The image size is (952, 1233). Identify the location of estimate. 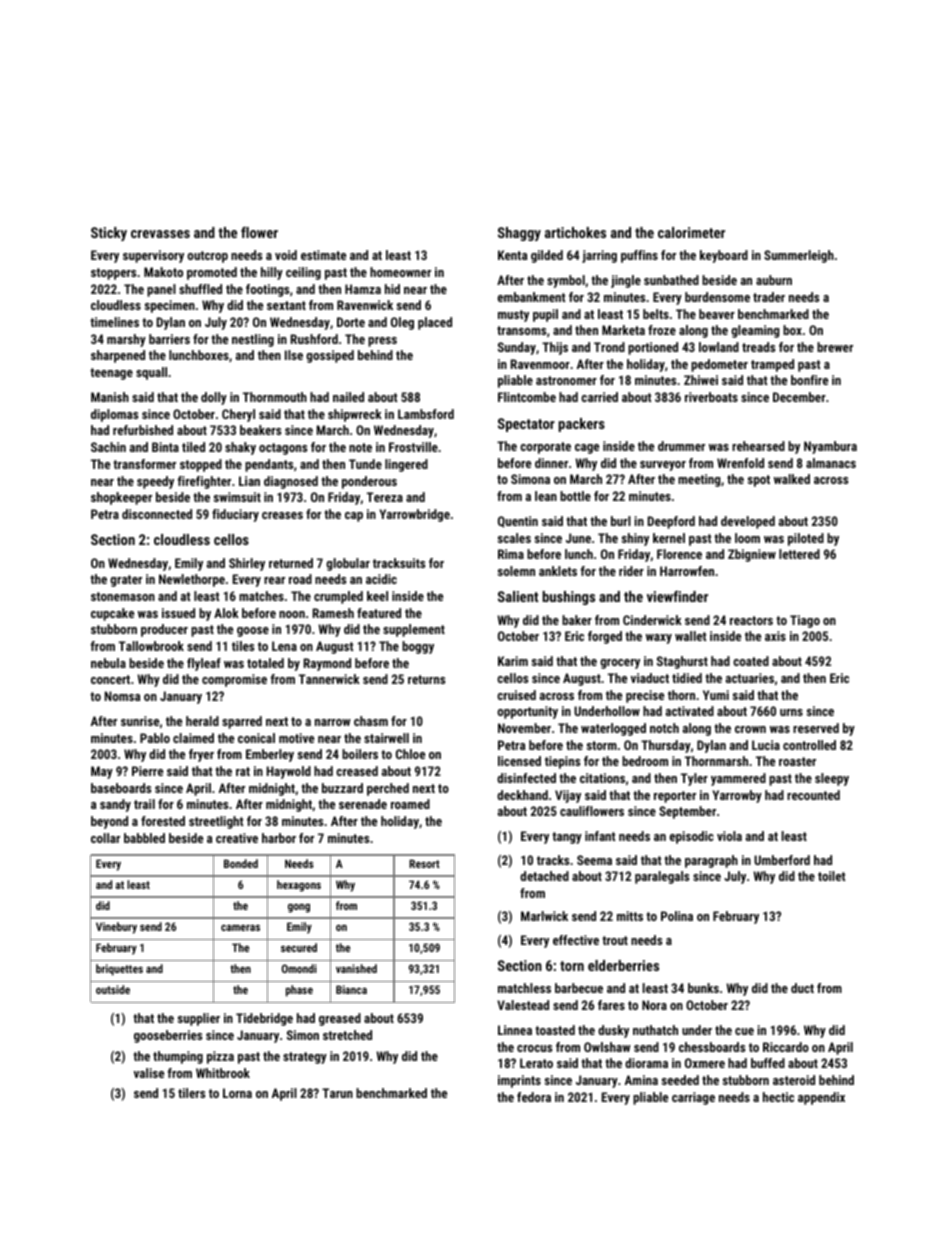
(323, 255).
